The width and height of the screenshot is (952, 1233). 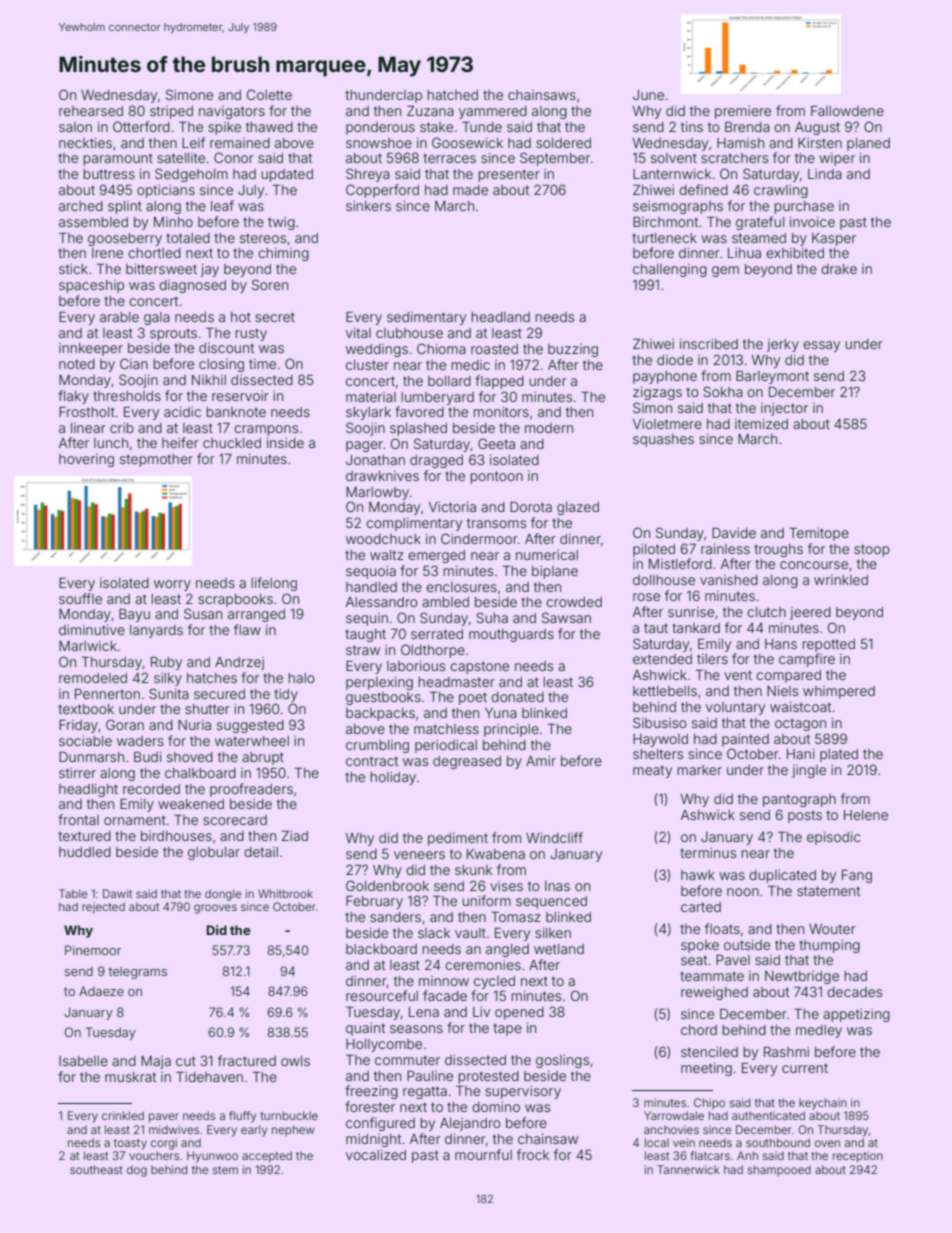 What do you see at coordinates (759, 238) in the screenshot?
I see `steamed` at bounding box center [759, 238].
